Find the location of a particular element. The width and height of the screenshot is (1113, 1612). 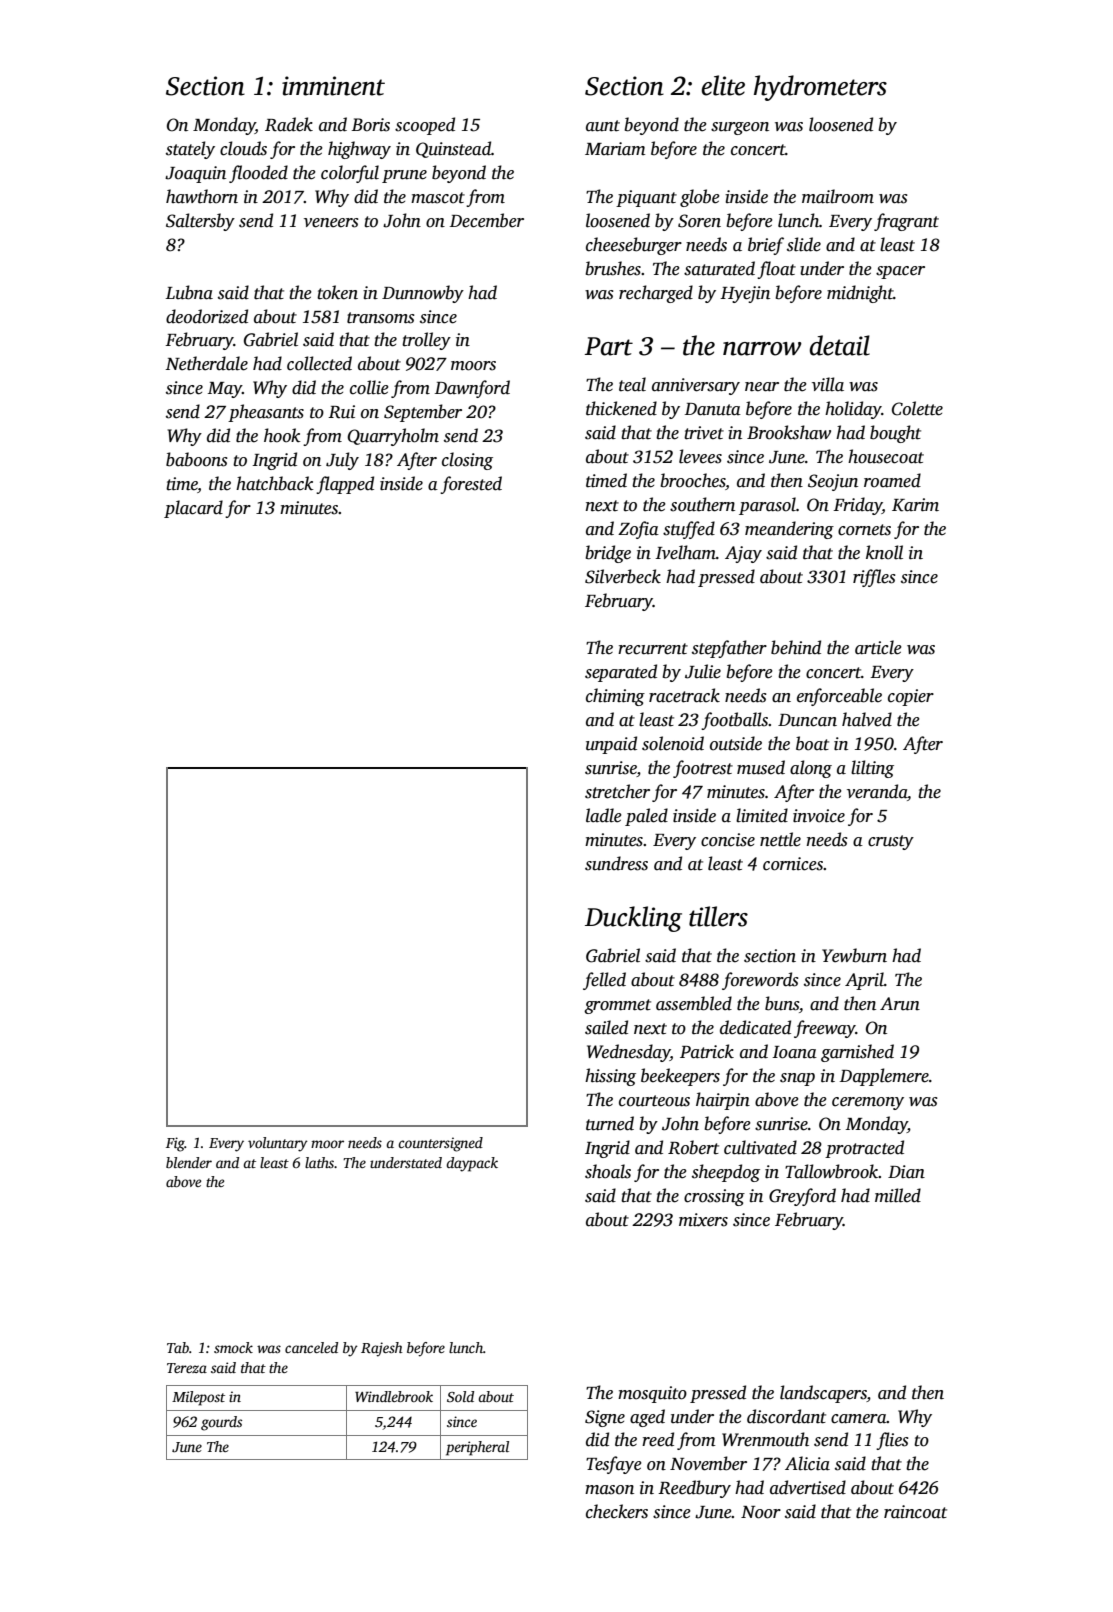

Milepost is located at coordinates (198, 1398).
